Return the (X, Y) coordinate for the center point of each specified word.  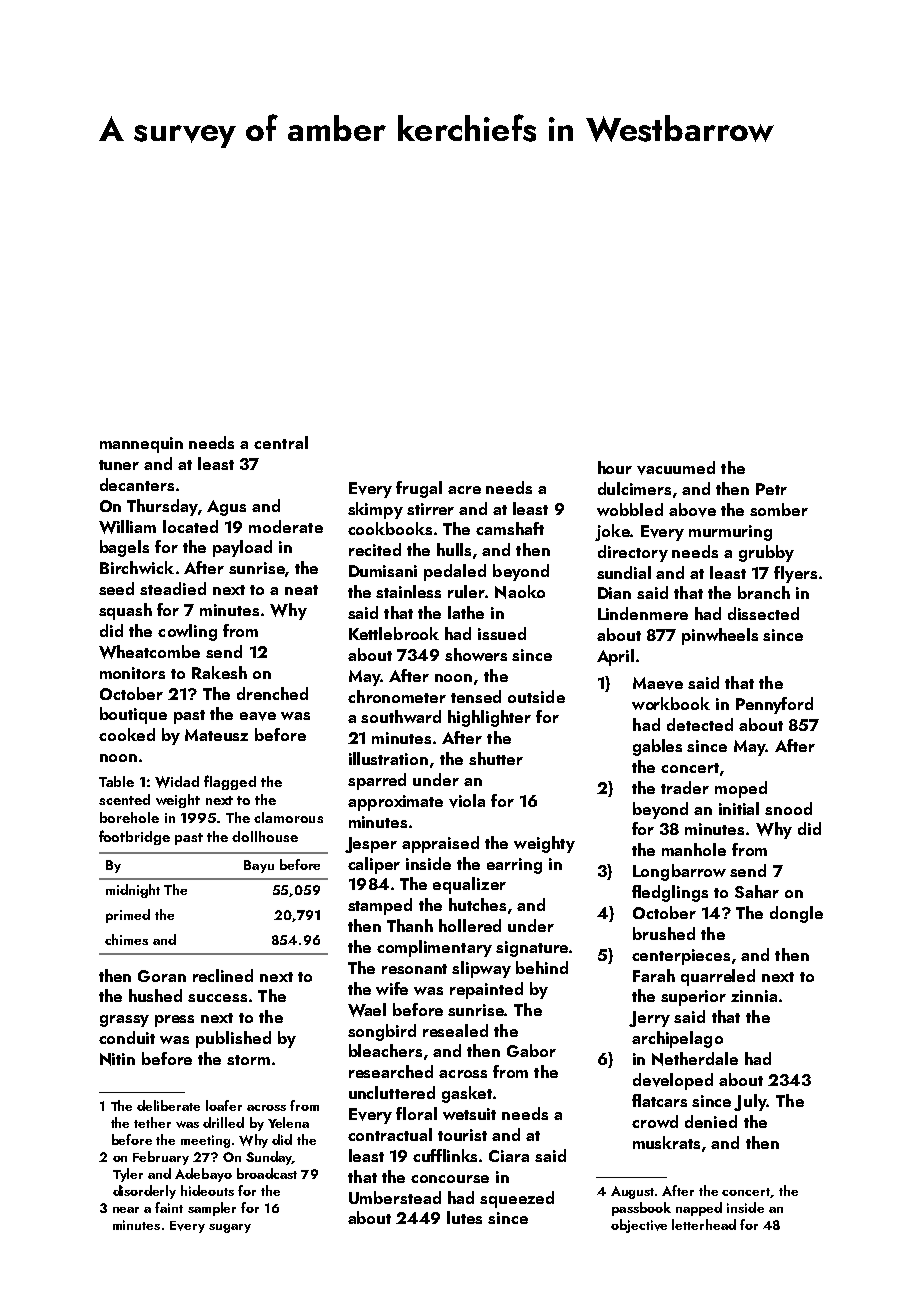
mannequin (141, 445)
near (126, 1210)
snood (788, 808)
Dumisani (383, 571)
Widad (177, 782)
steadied (173, 588)
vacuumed (676, 468)
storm (248, 1060)
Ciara (509, 1156)
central (281, 442)
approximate (395, 803)
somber (779, 509)
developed (673, 1081)
